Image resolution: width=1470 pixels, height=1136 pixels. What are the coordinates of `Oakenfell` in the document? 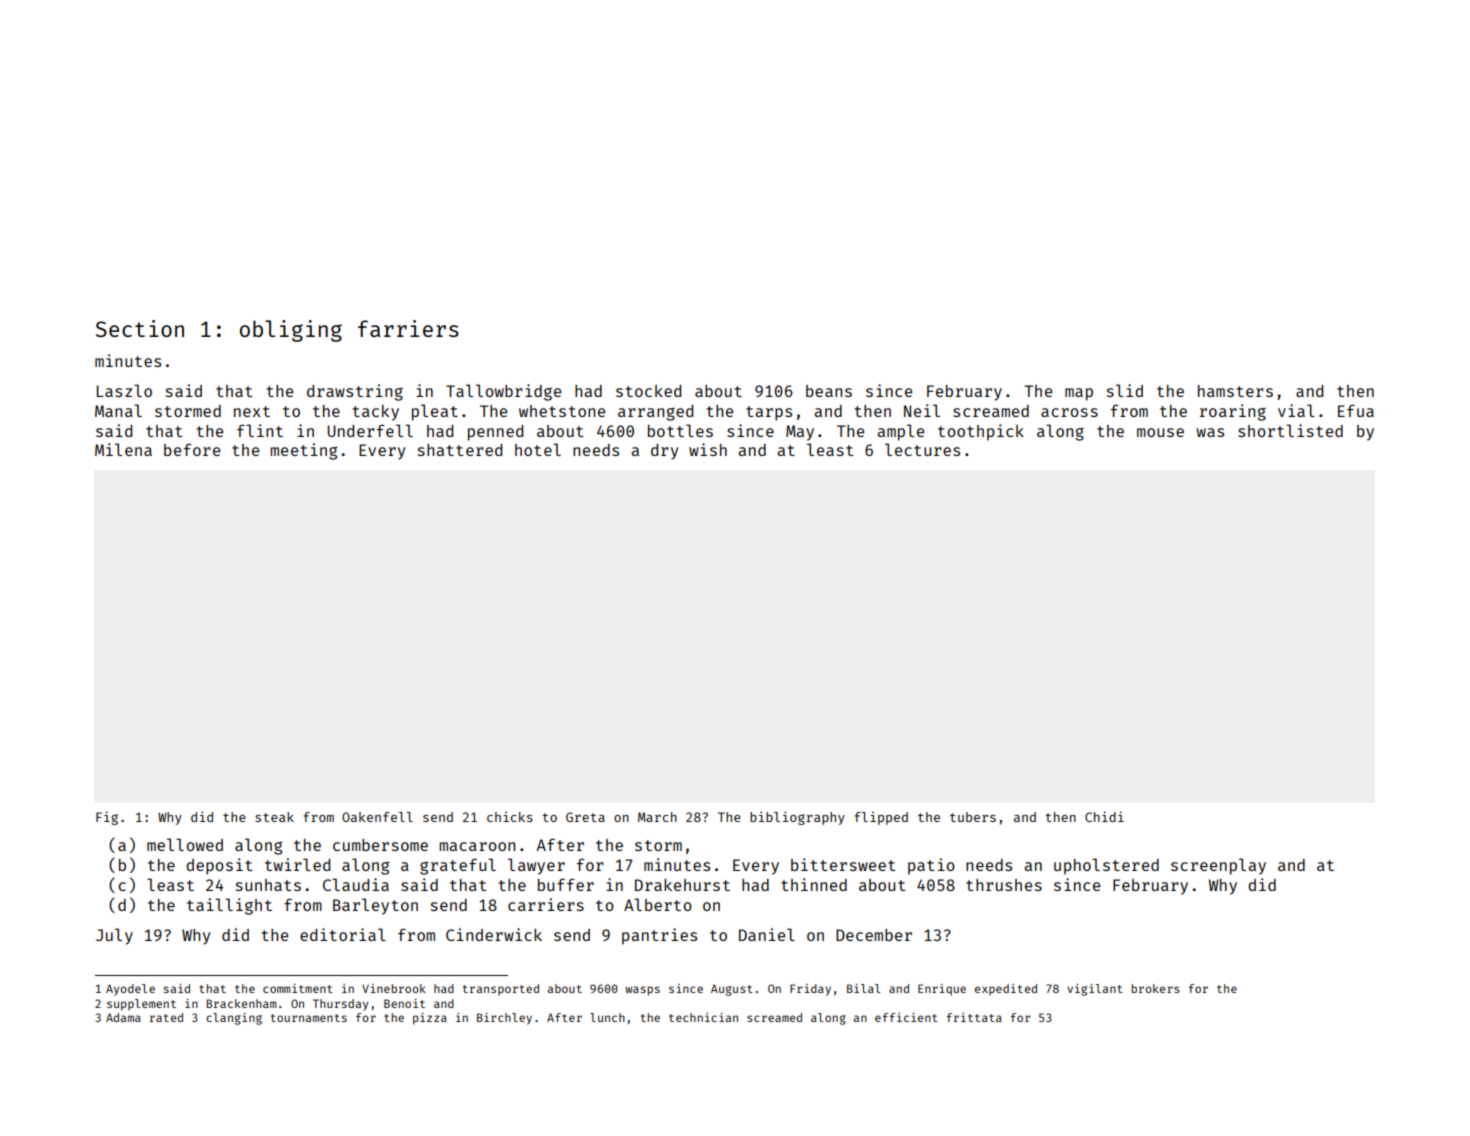 It's located at (377, 817).
